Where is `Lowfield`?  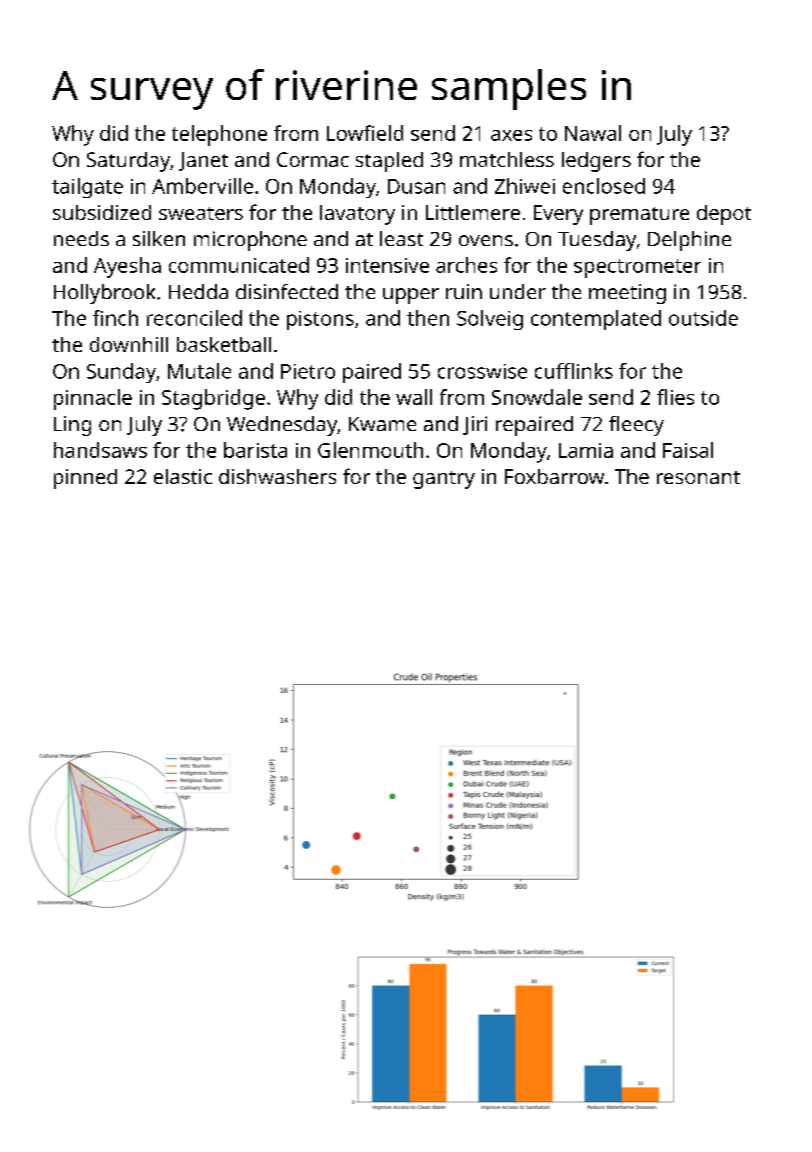
Lowfield is located at coordinates (365, 133).
